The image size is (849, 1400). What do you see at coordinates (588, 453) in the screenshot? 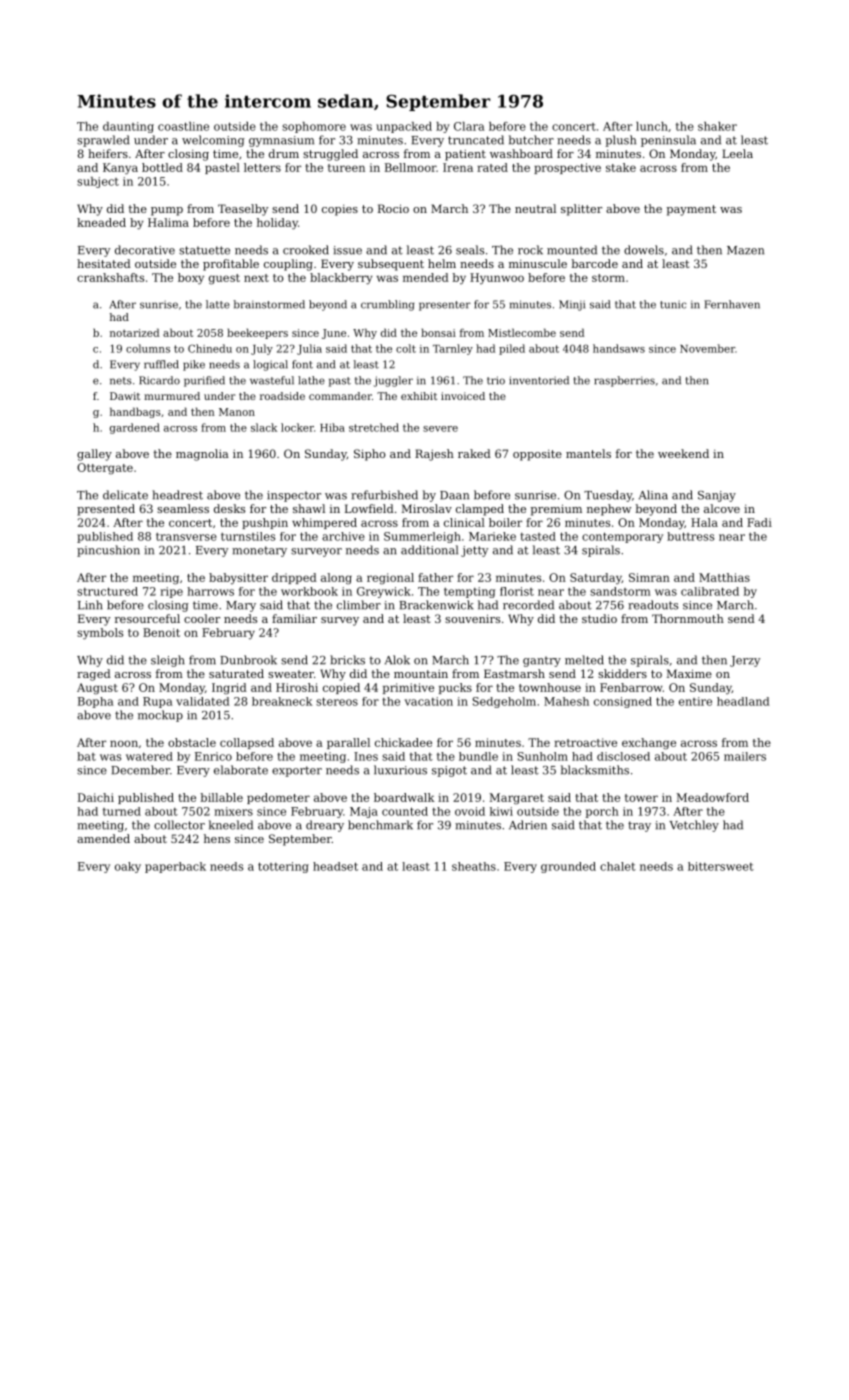
I see `mantels` at bounding box center [588, 453].
